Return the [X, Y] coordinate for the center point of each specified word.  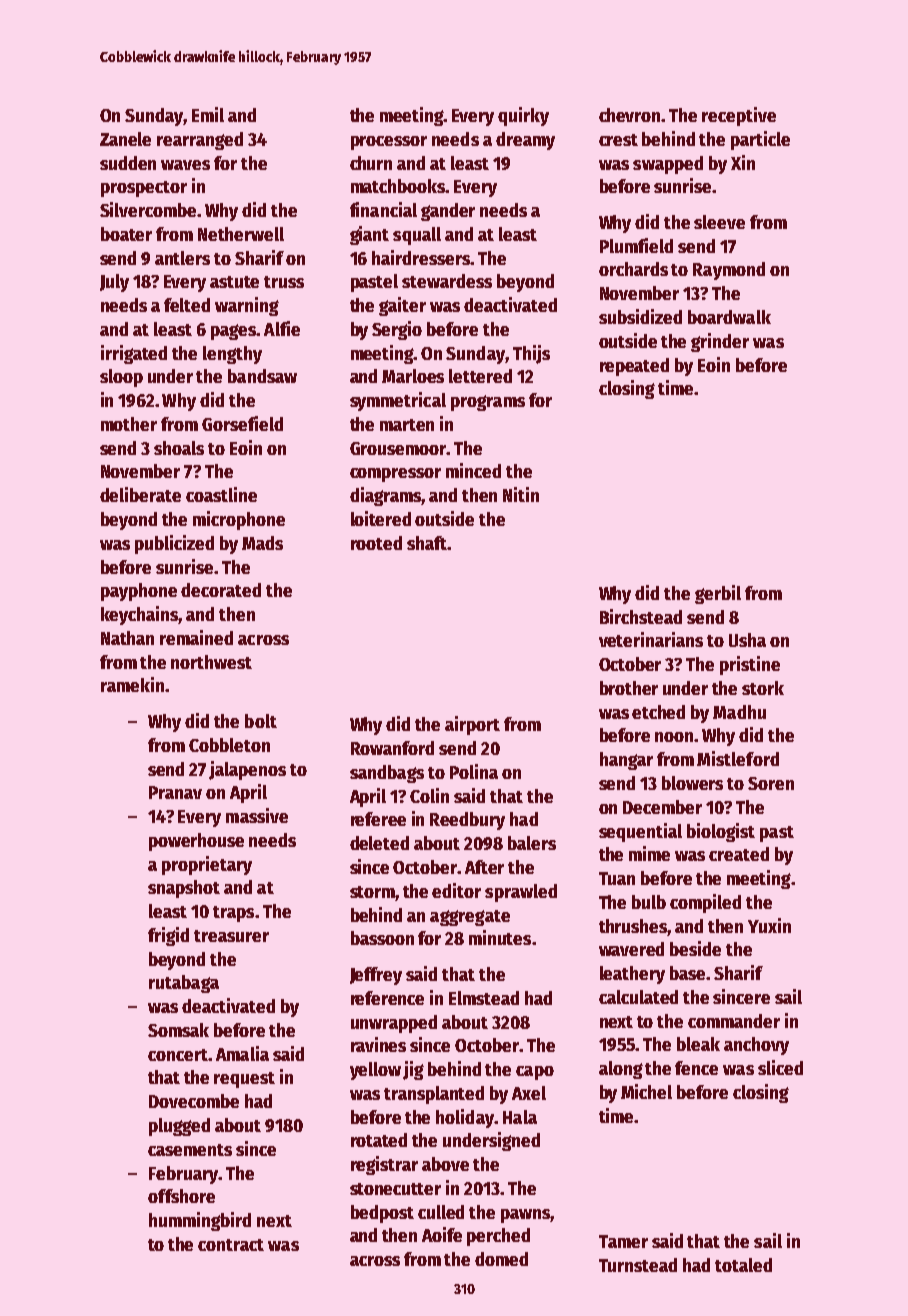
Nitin [521, 494]
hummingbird [200, 1221]
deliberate [140, 494]
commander [734, 1021]
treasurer [231, 936]
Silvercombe [149, 209]
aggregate [470, 918]
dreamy [525, 141]
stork [763, 688]
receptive [739, 116]
